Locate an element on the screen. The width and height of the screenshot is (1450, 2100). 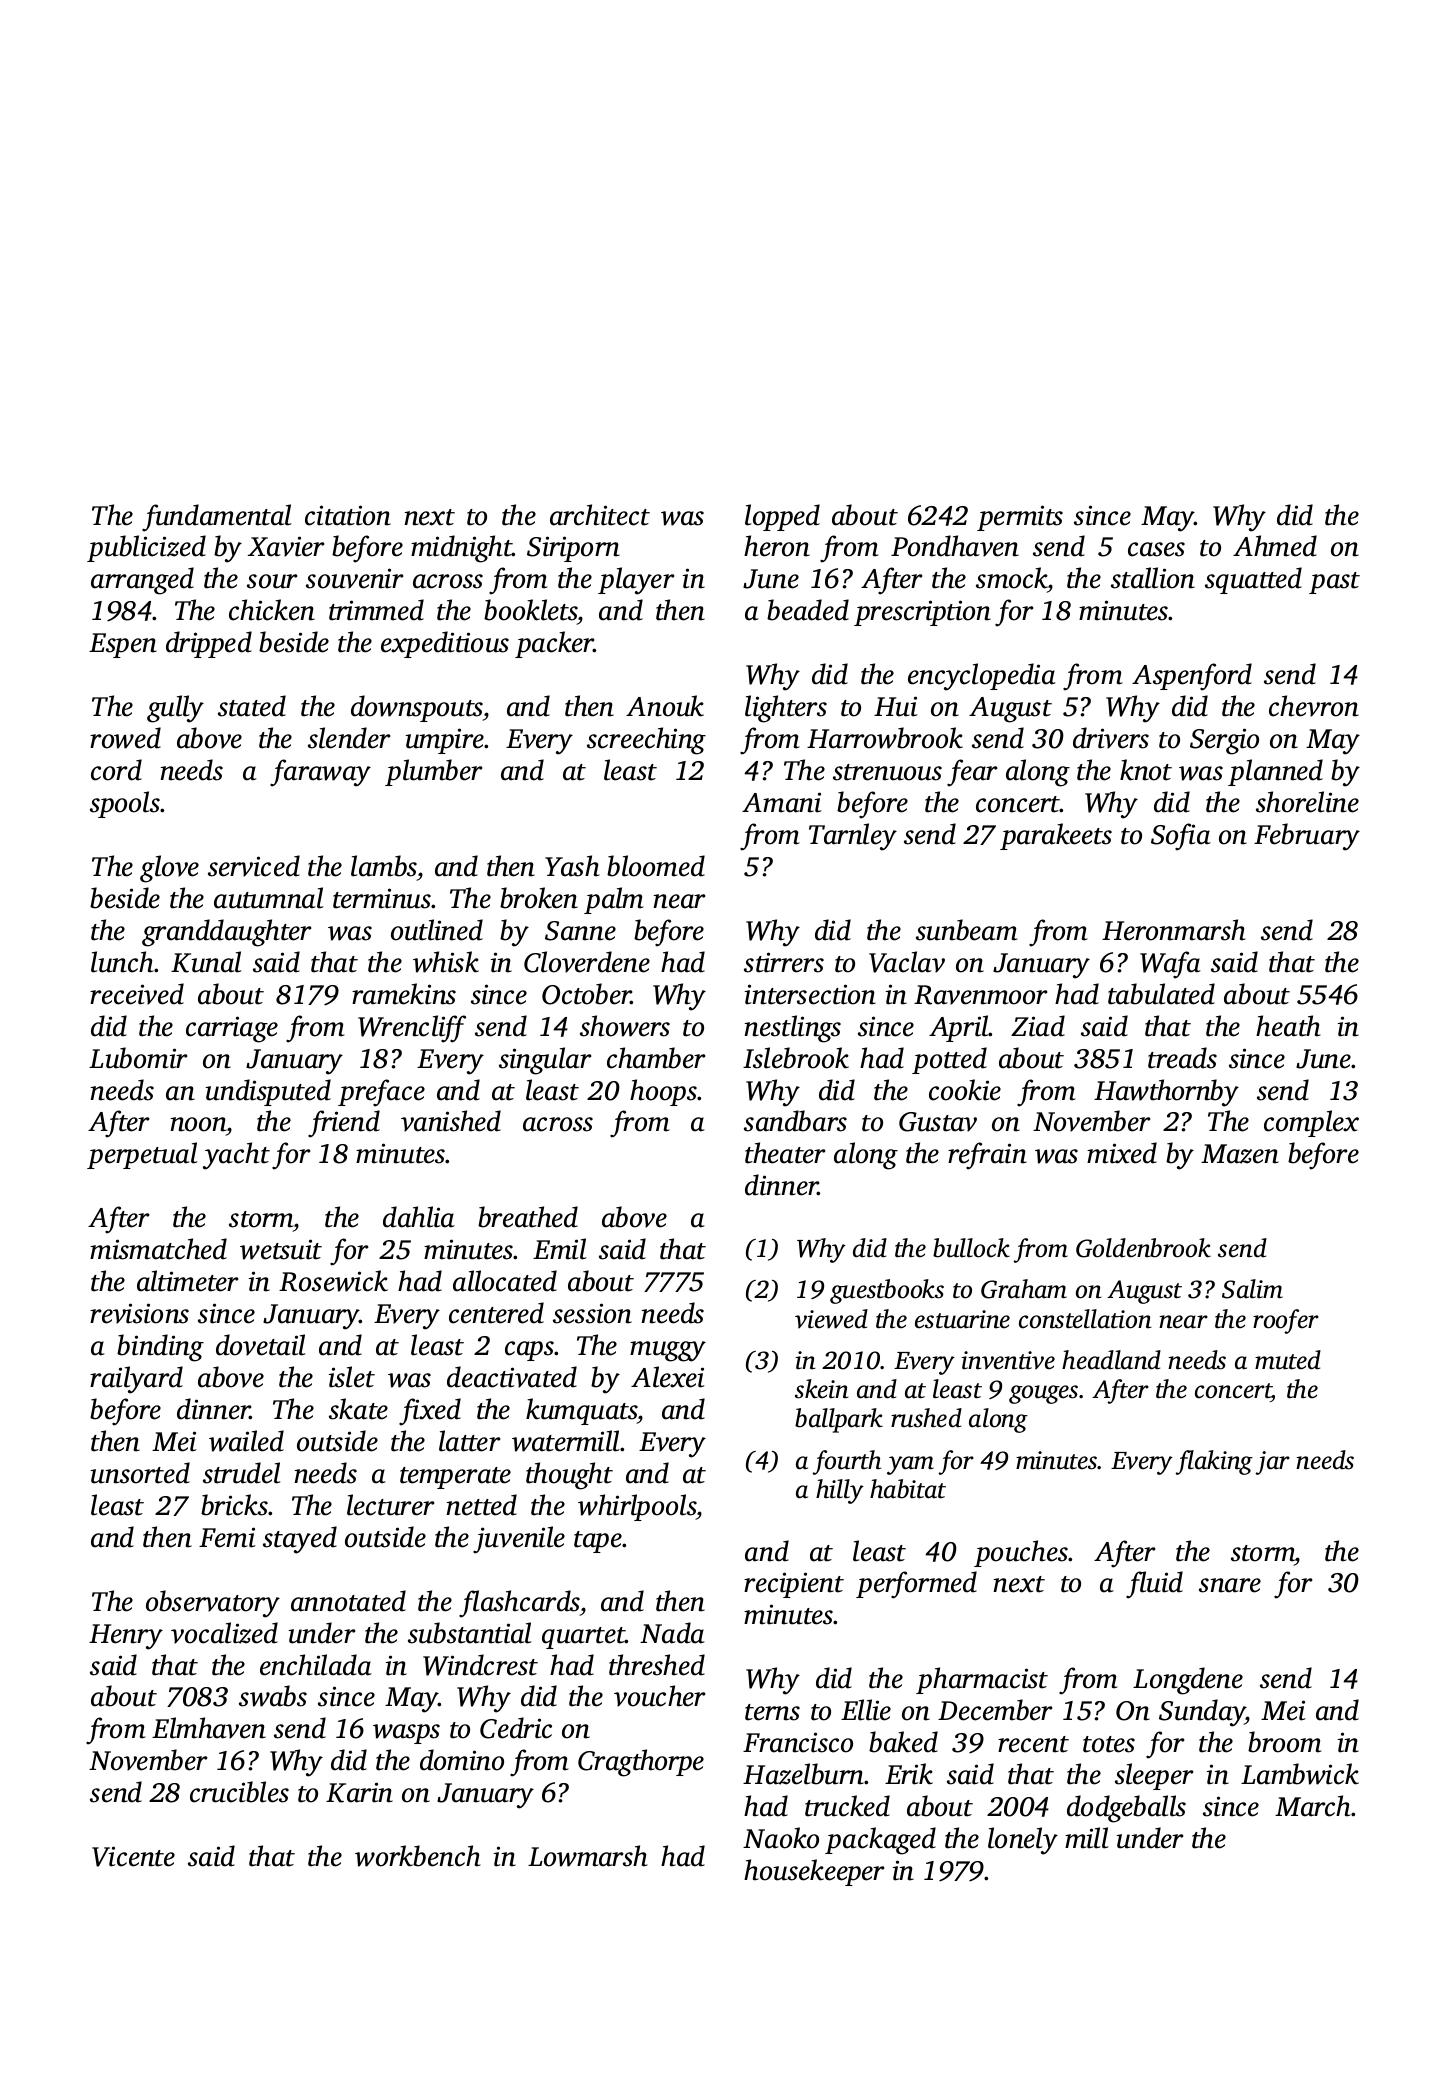
cookie is located at coordinates (965, 1090).
